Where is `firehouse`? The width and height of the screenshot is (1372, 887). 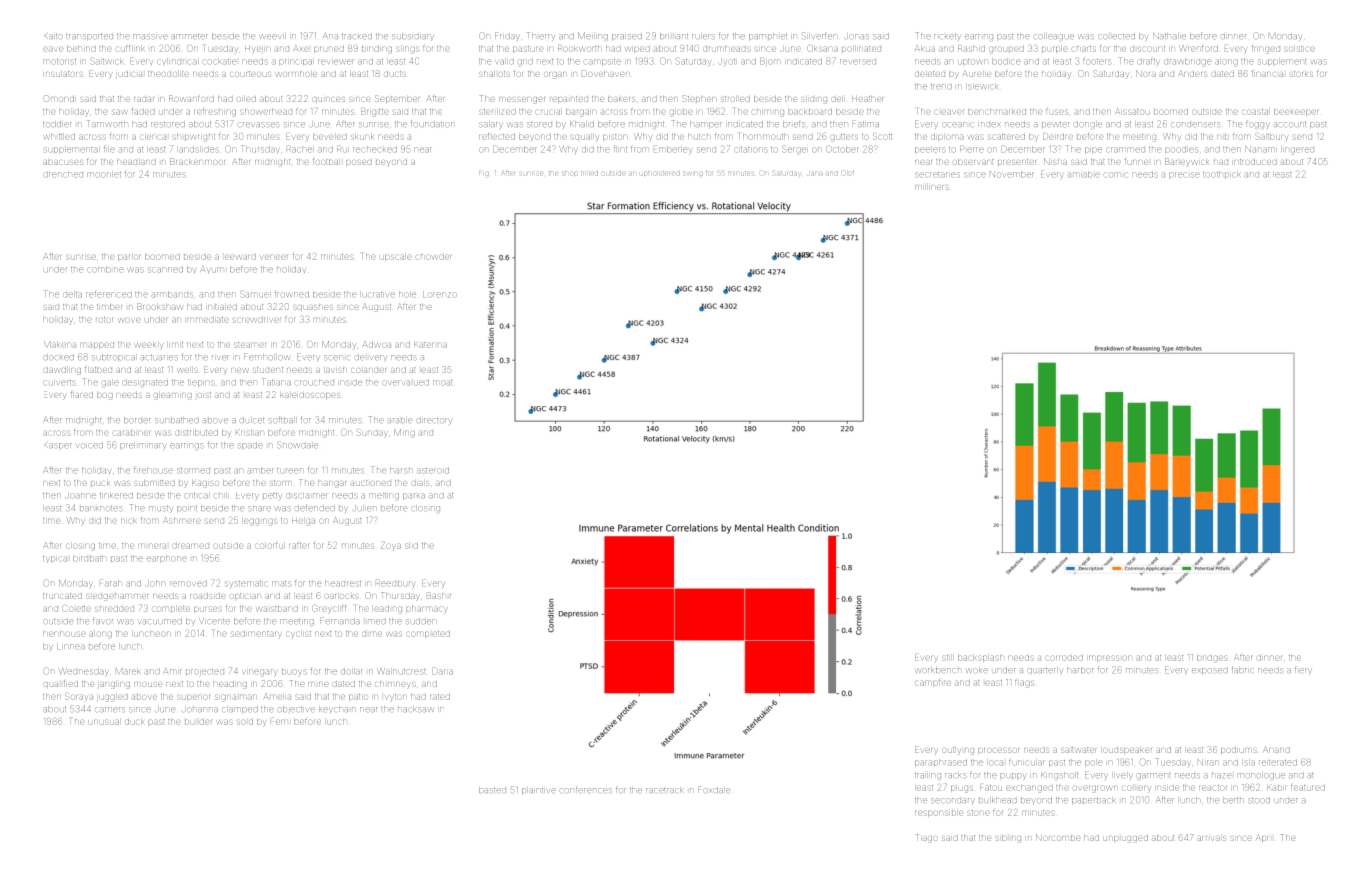
firehouse is located at coordinates (153, 470).
